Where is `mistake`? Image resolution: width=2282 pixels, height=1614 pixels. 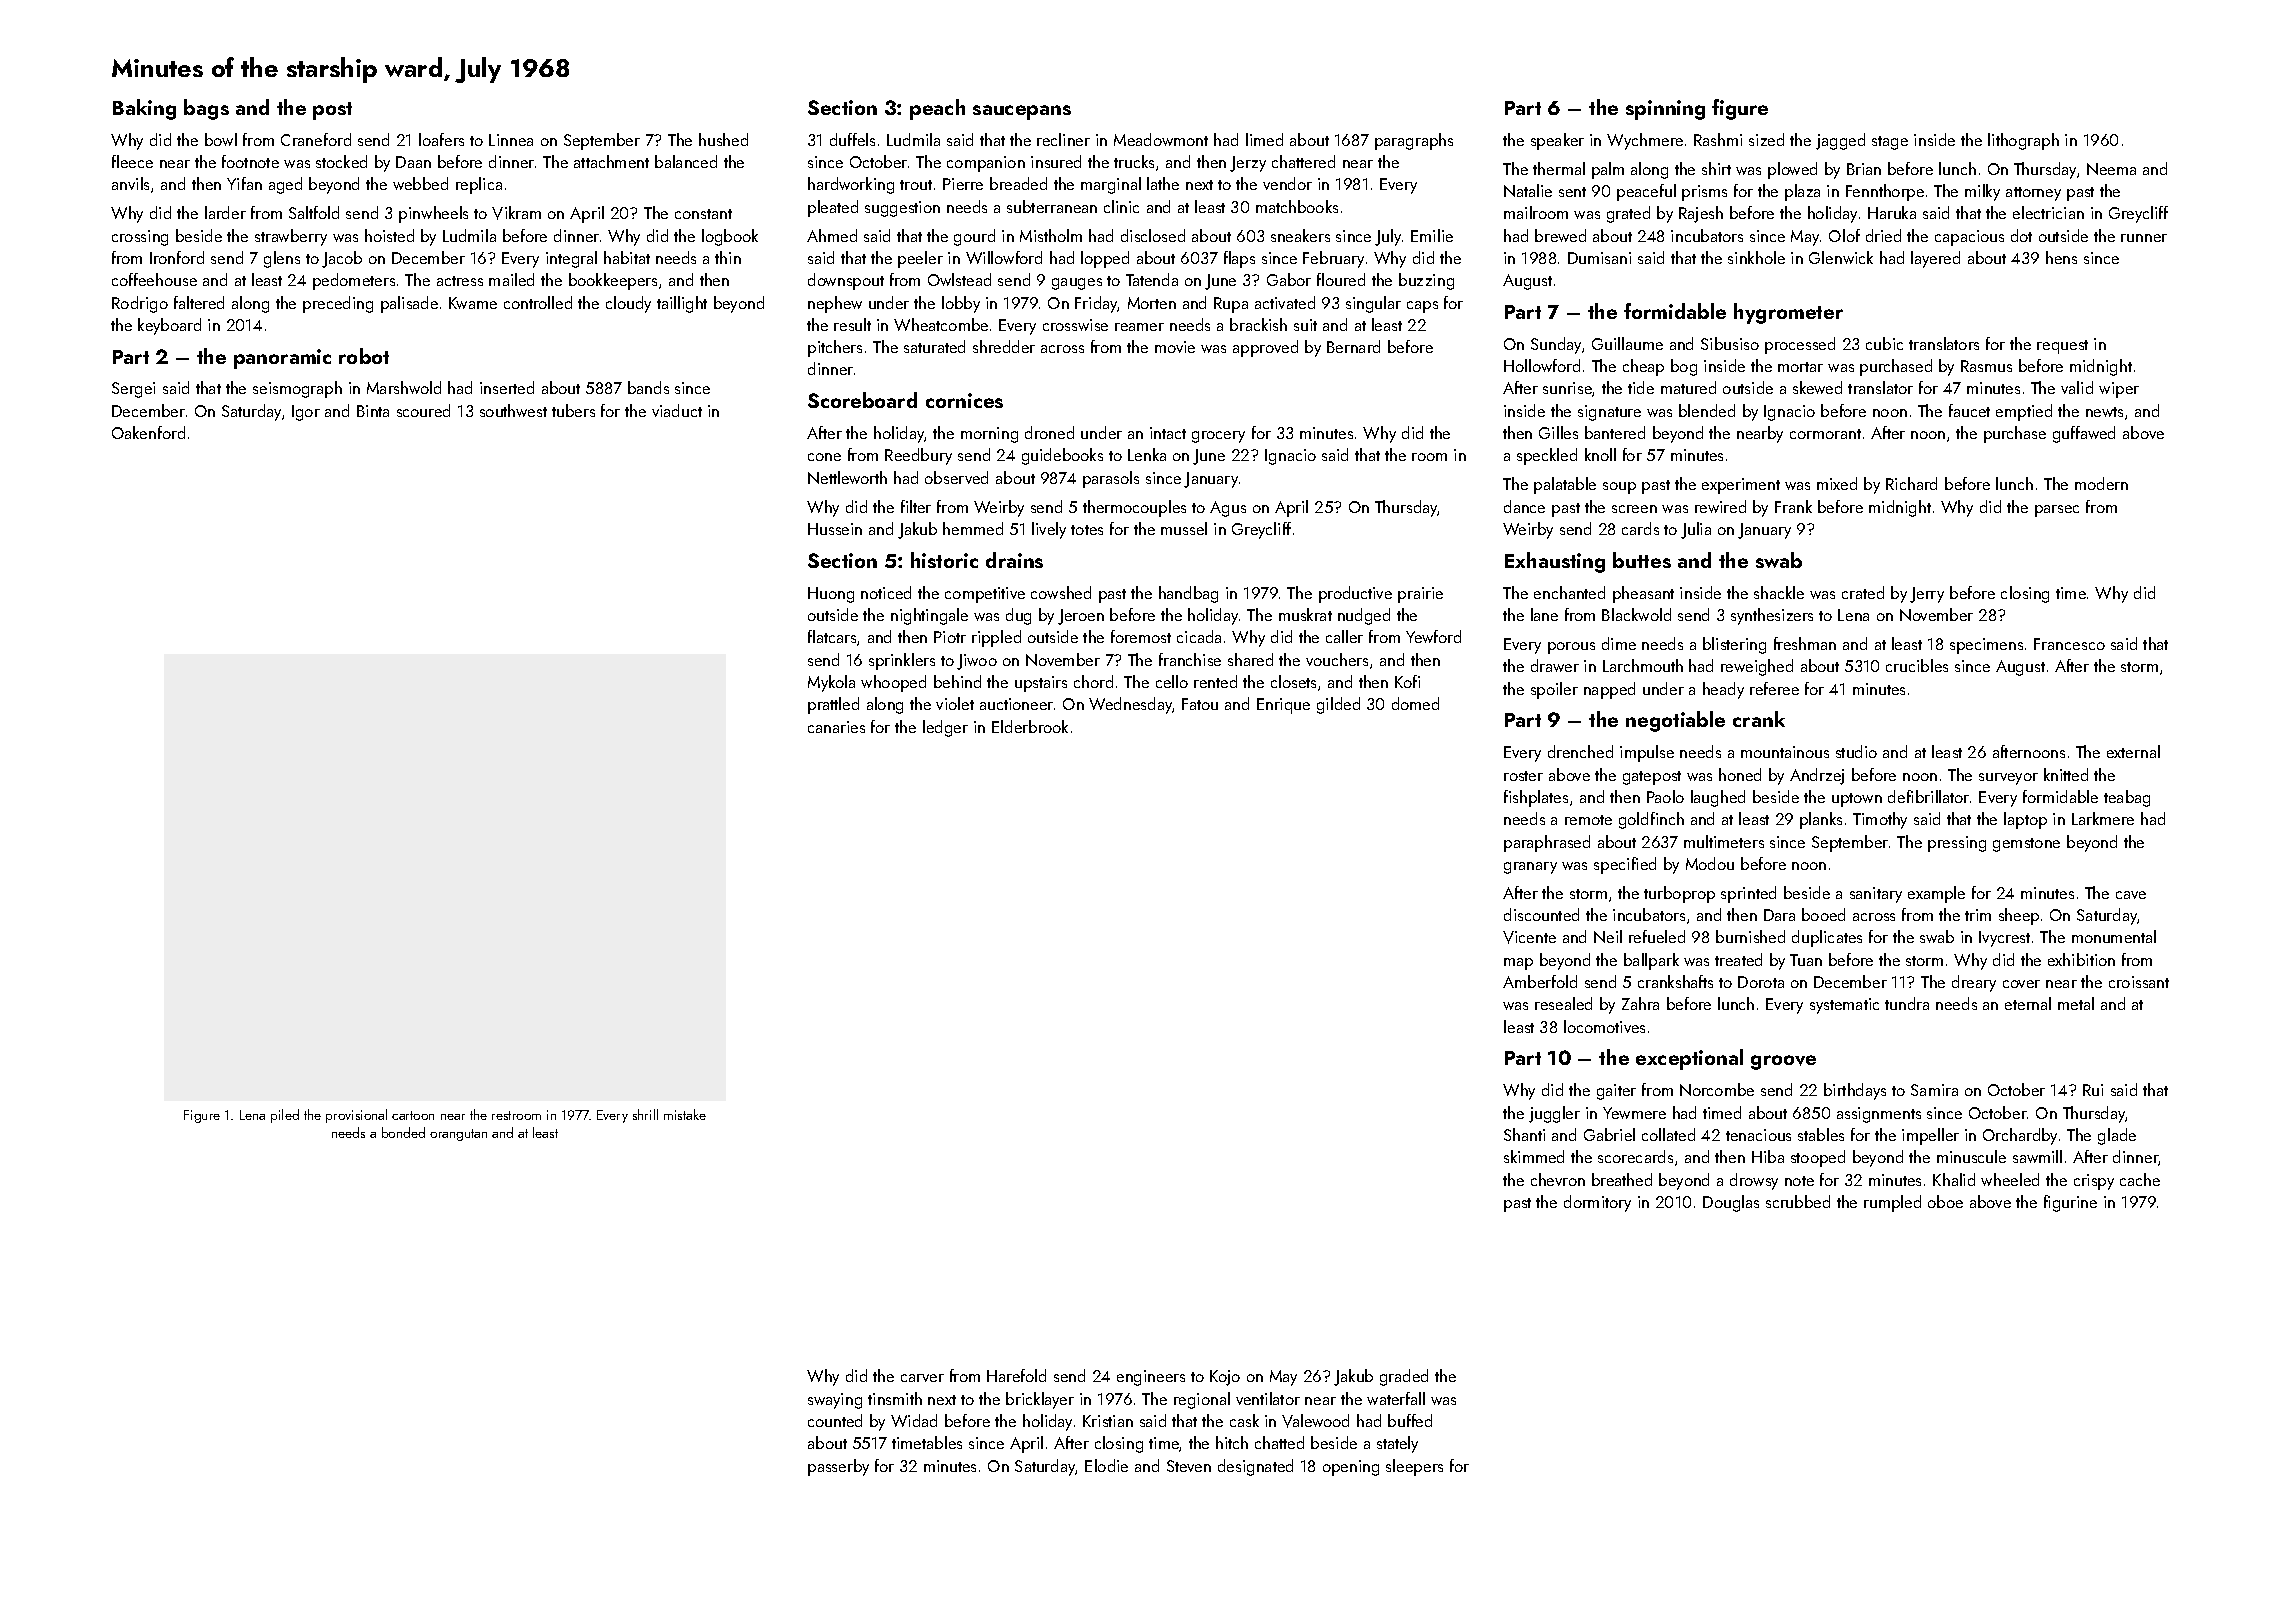
mistake is located at coordinates (685, 1114).
